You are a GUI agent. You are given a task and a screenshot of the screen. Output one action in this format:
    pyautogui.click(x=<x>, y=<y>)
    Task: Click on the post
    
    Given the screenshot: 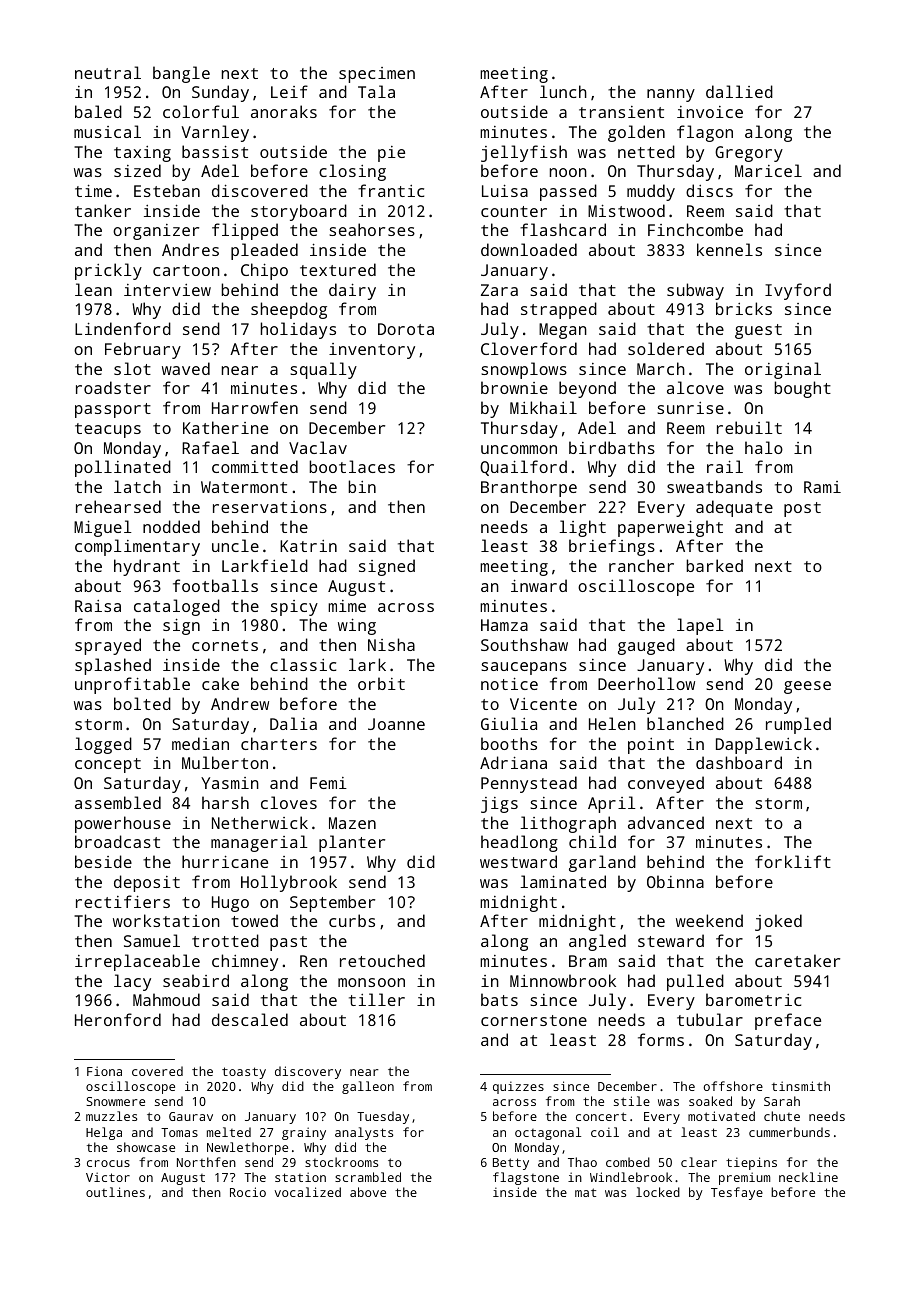 What is the action you would take?
    pyautogui.click(x=802, y=509)
